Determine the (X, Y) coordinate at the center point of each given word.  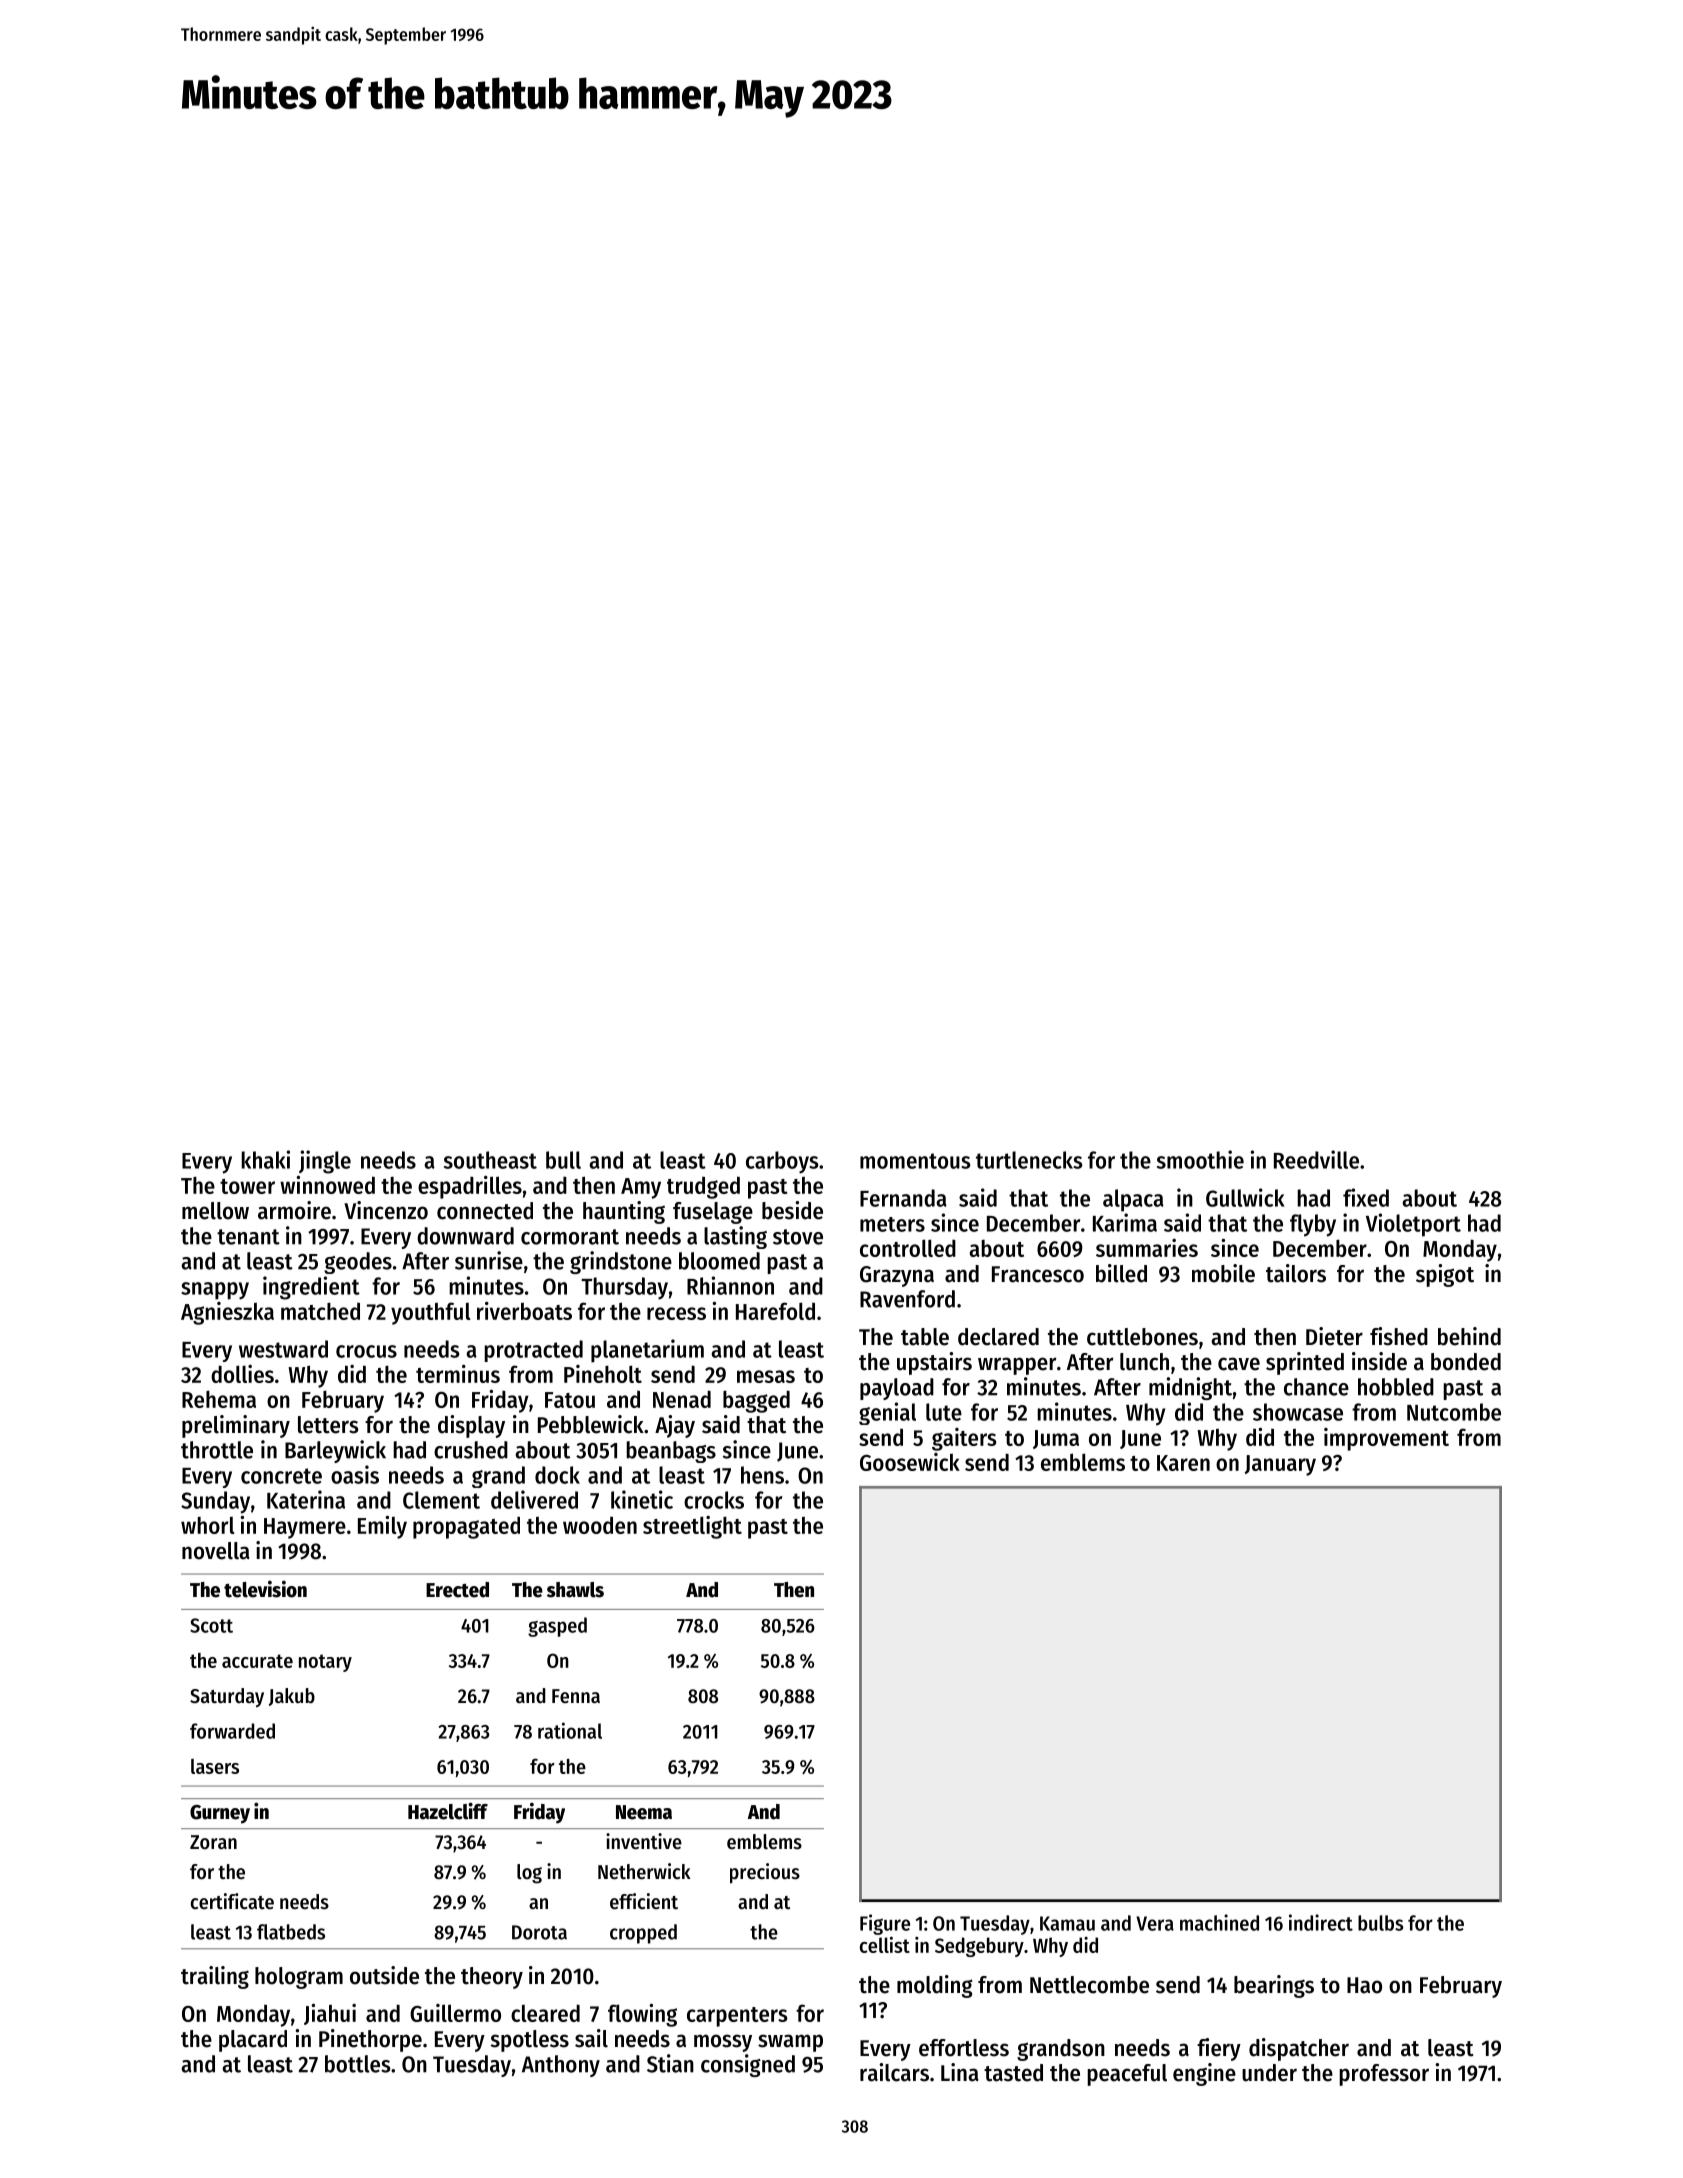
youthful (431, 1313)
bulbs (1380, 1923)
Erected (457, 1590)
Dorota (539, 1932)
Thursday (624, 1288)
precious (765, 1873)
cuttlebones (1142, 1337)
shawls (575, 1590)
